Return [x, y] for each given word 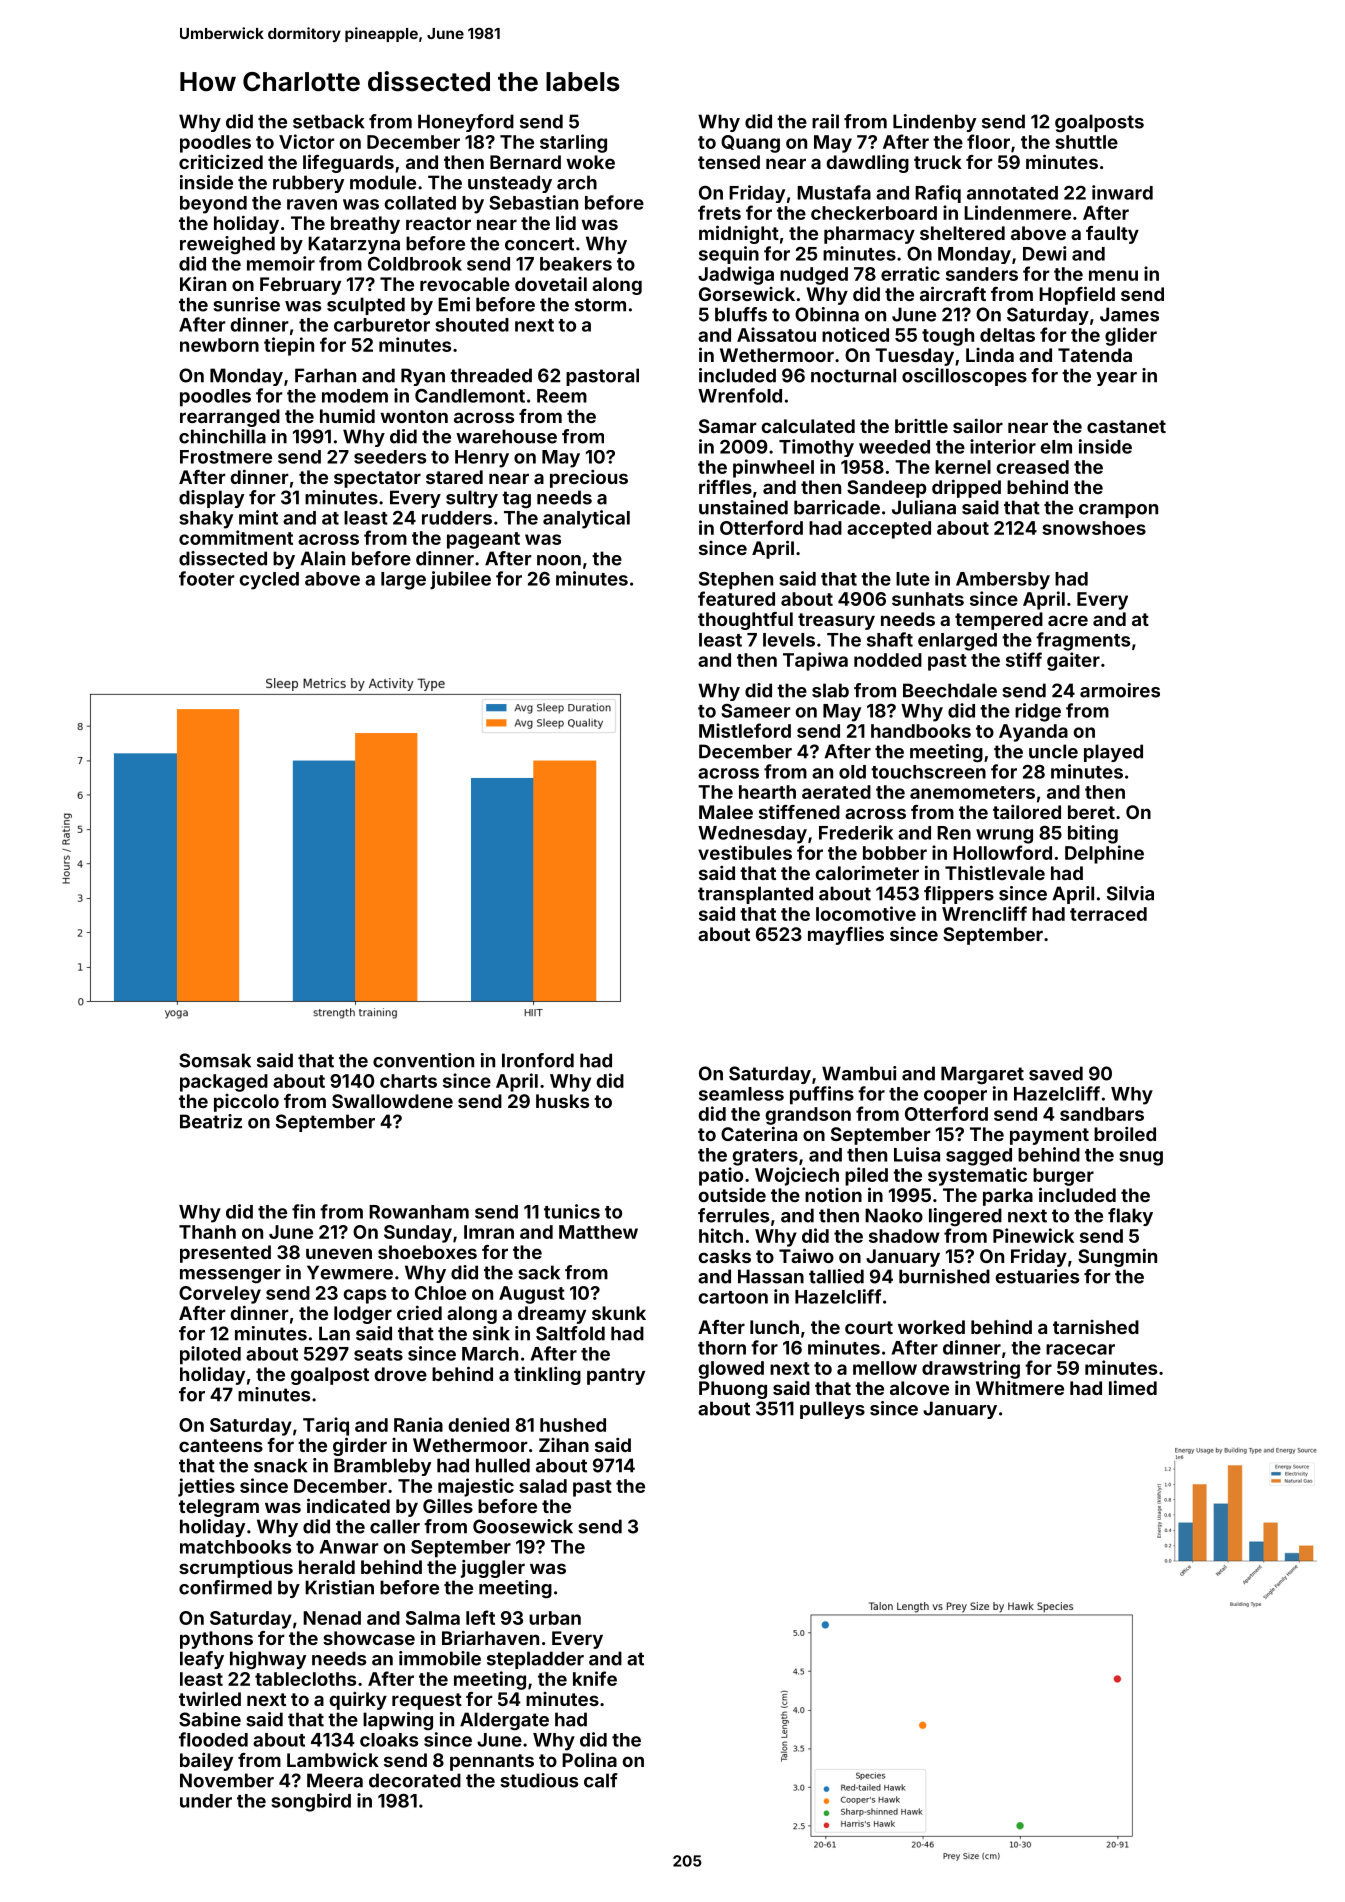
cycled [269, 581]
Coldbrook [415, 264]
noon [559, 560]
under [206, 1801]
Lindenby [934, 123]
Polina [589, 1759]
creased [1032, 467]
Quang [750, 144]
